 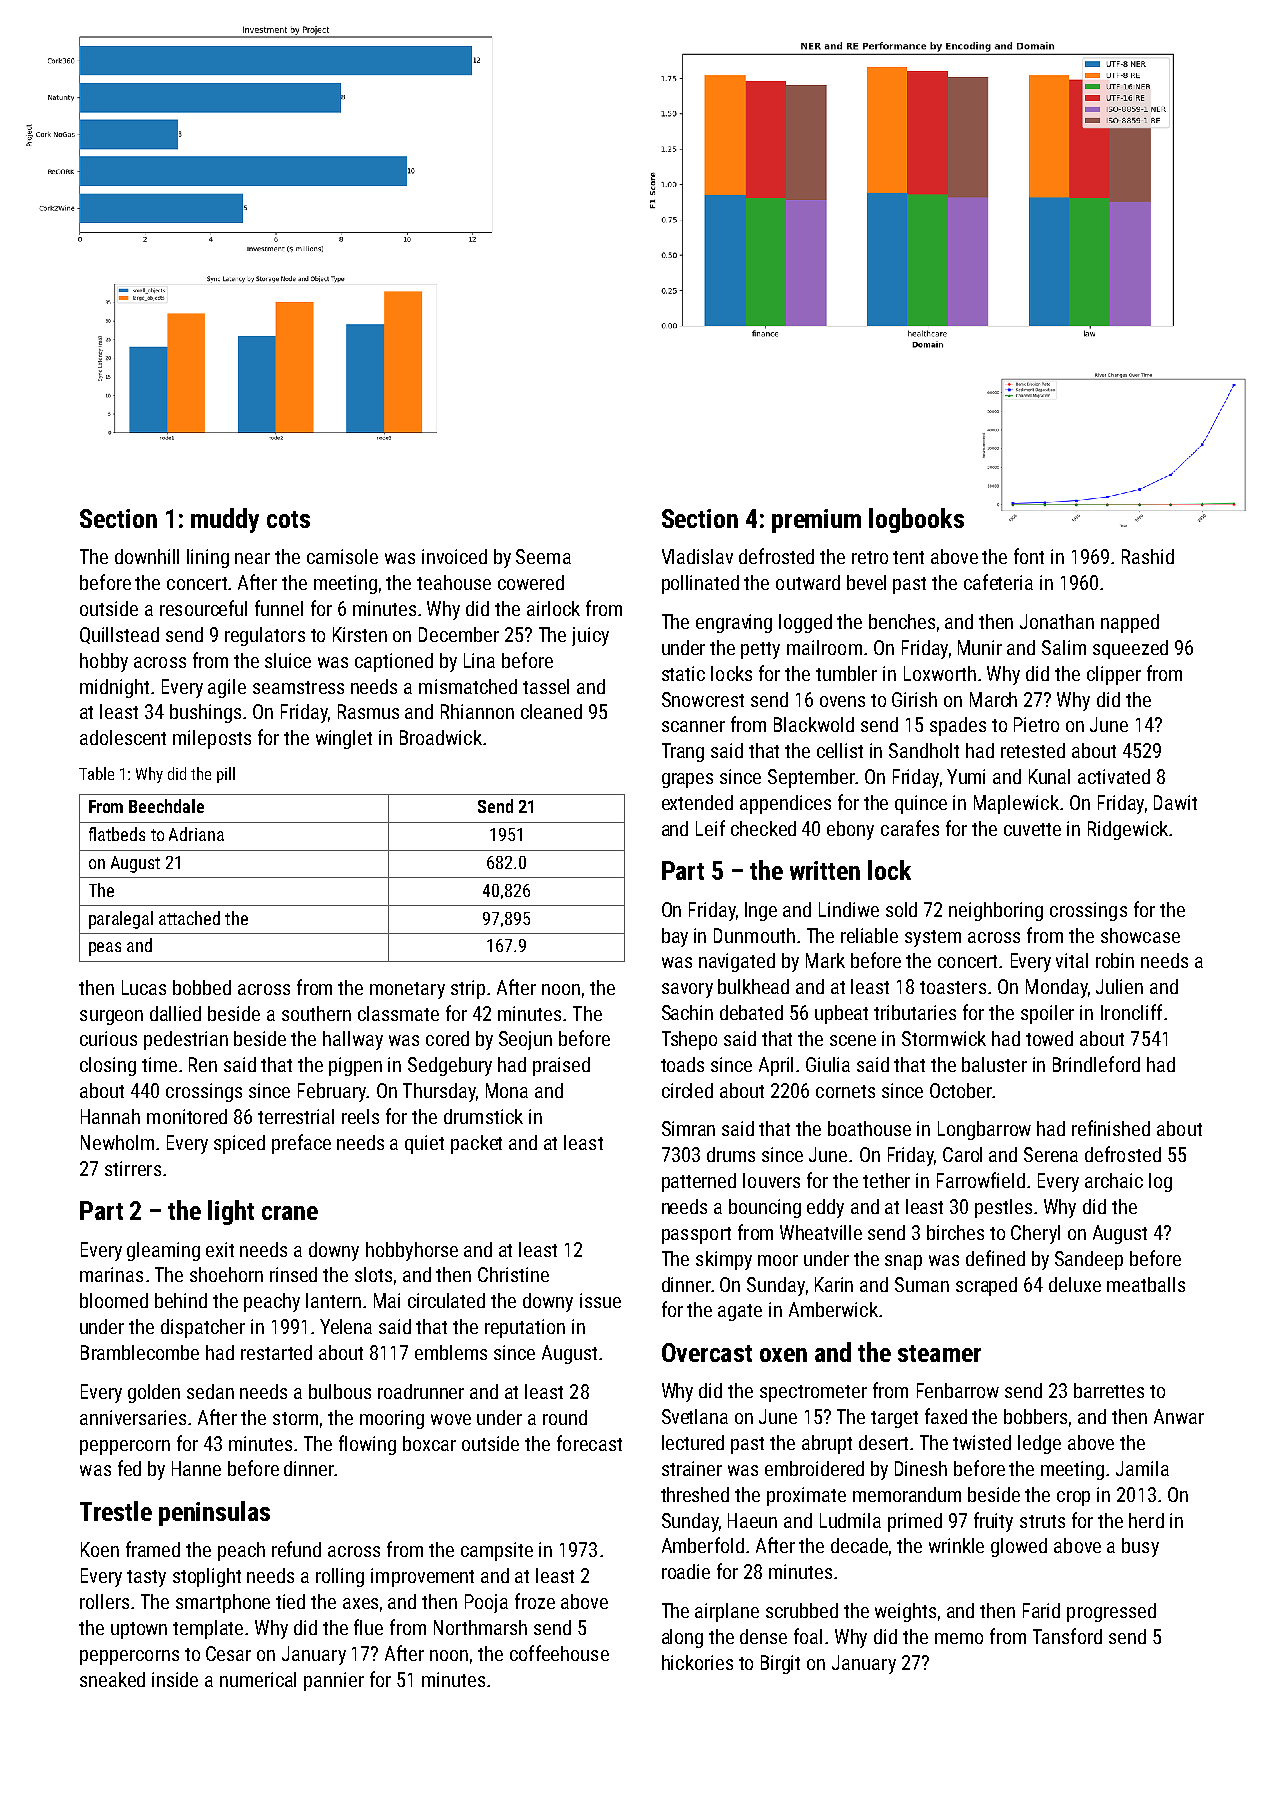 I want to click on retested, so click(x=1033, y=750).
